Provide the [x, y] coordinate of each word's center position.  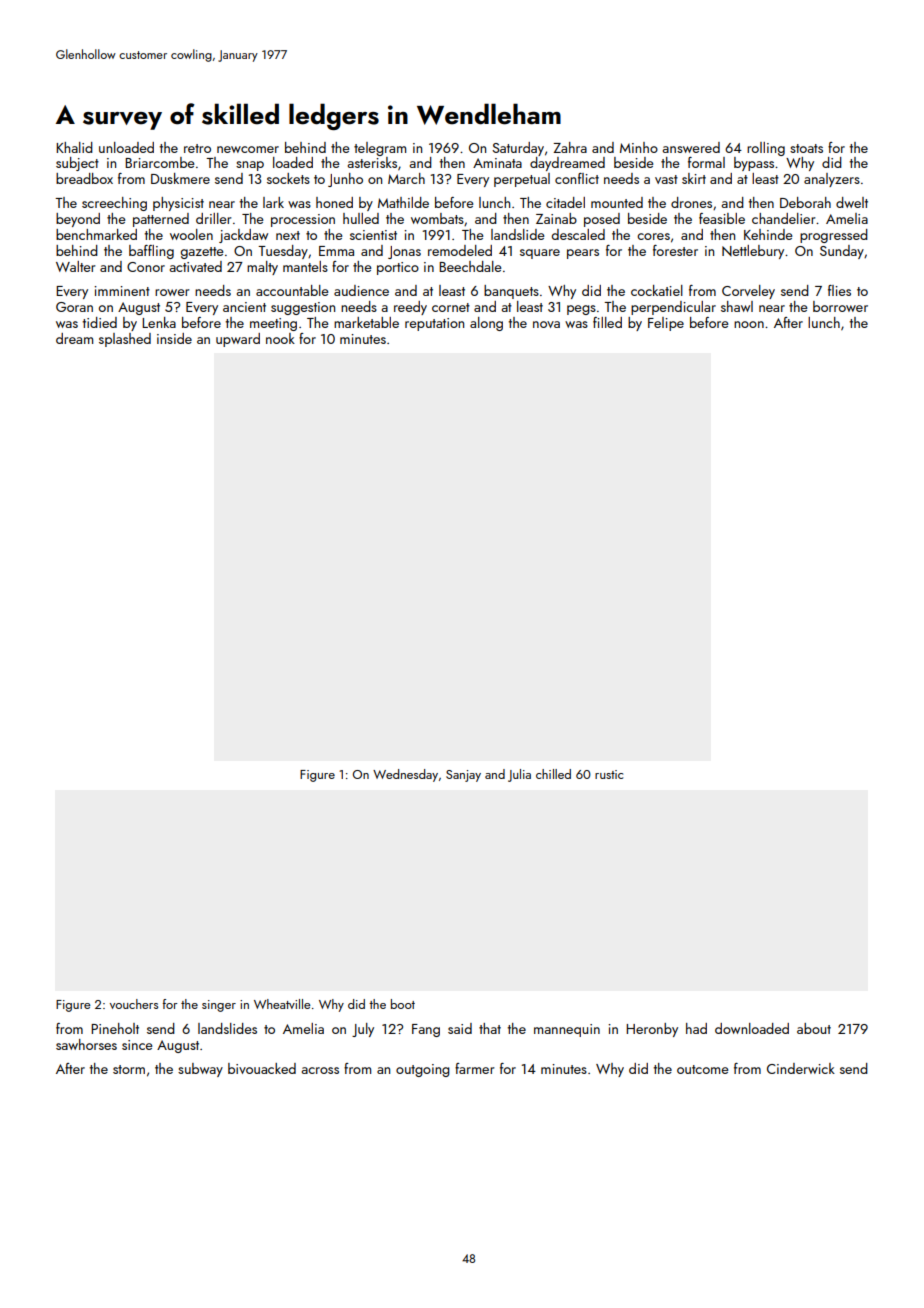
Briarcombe [160, 162]
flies [839, 290]
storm [129, 1069]
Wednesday [405, 775]
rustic [609, 774]
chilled [553, 774]
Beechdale [470, 266]
